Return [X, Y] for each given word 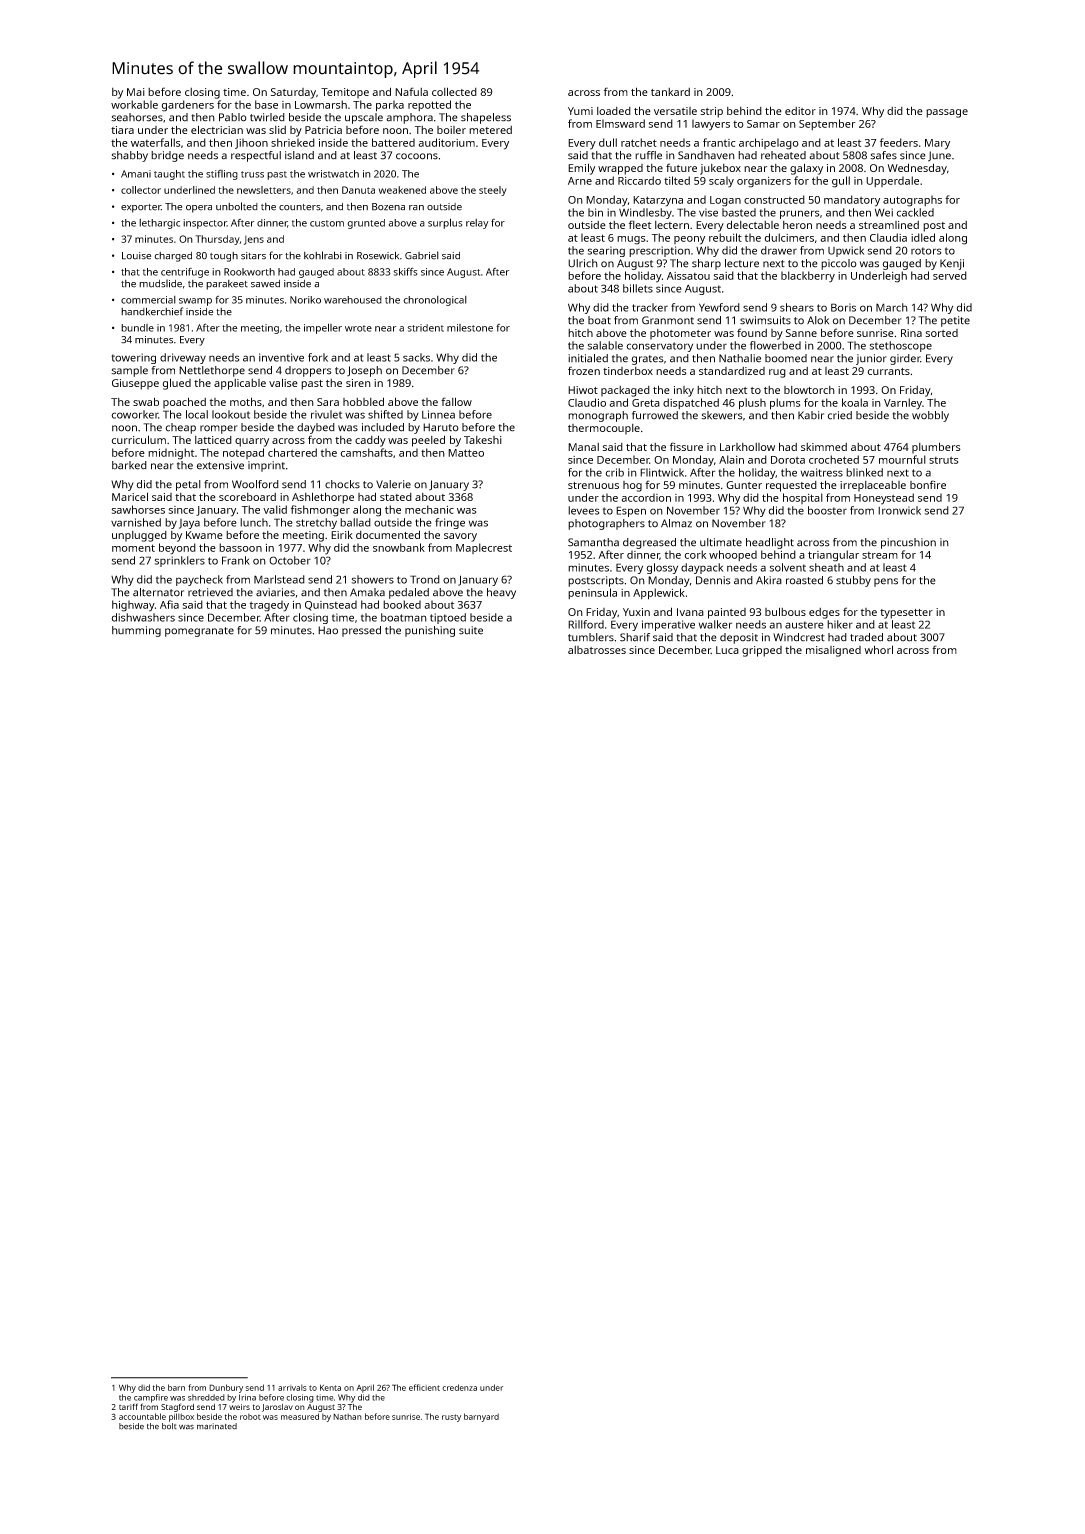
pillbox [181, 1417]
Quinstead [331, 605]
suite [471, 630]
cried [839, 415]
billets [638, 288]
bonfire [928, 484]
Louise [136, 256]
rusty [451, 1418]
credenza [459, 1387]
